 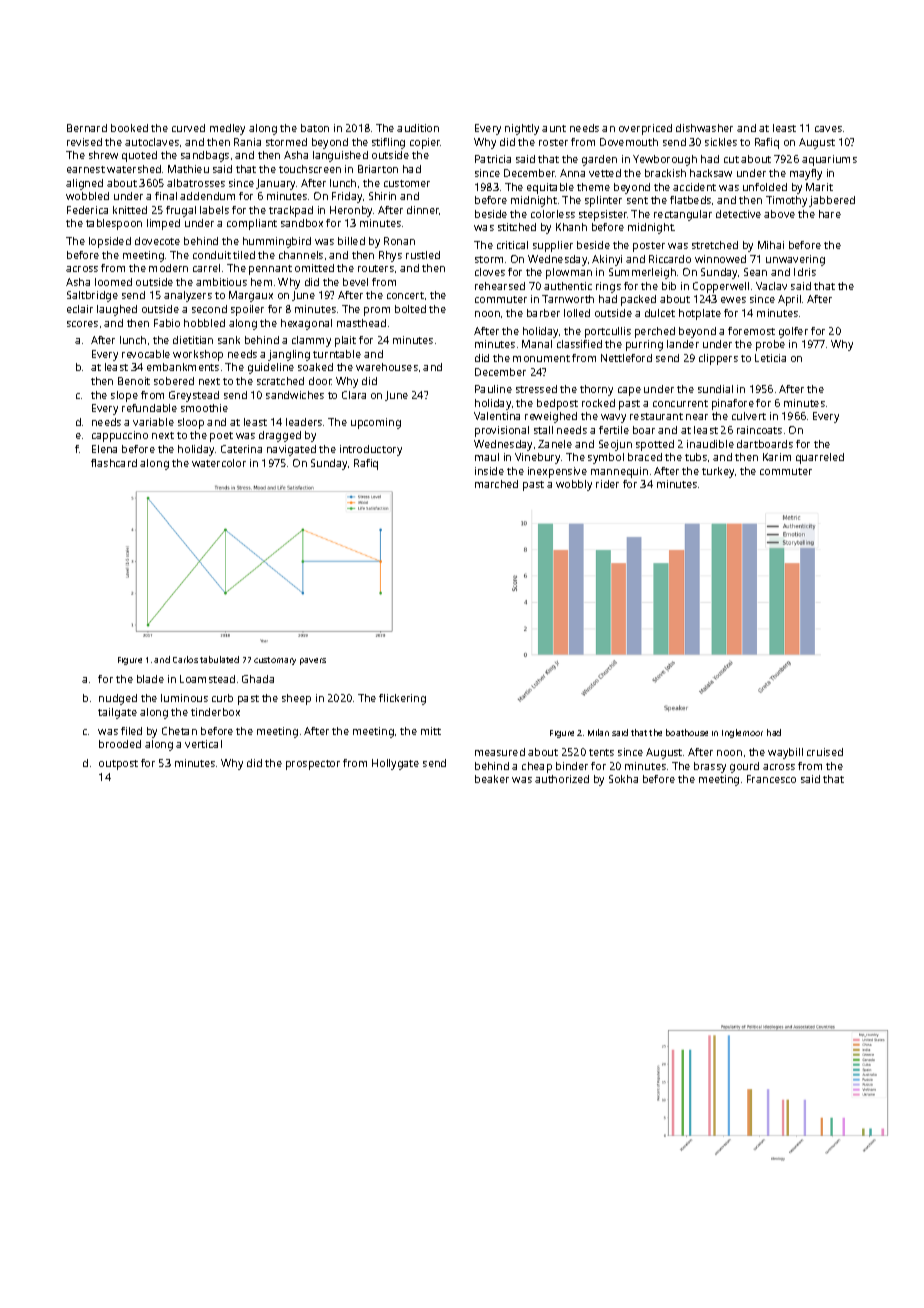 I want to click on Riccardo, so click(x=670, y=259).
